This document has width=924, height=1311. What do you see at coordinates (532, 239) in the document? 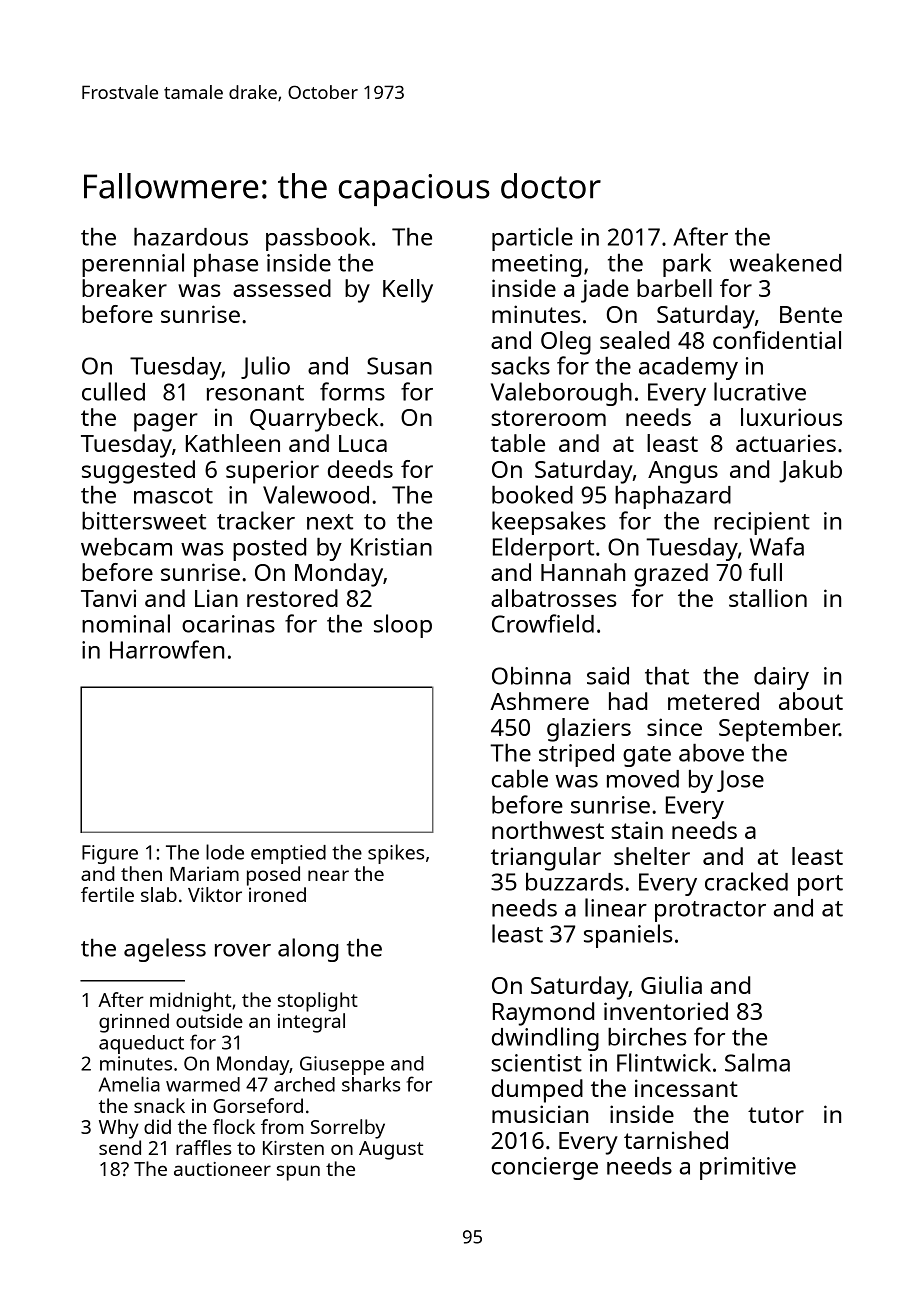
I see `particle` at bounding box center [532, 239].
